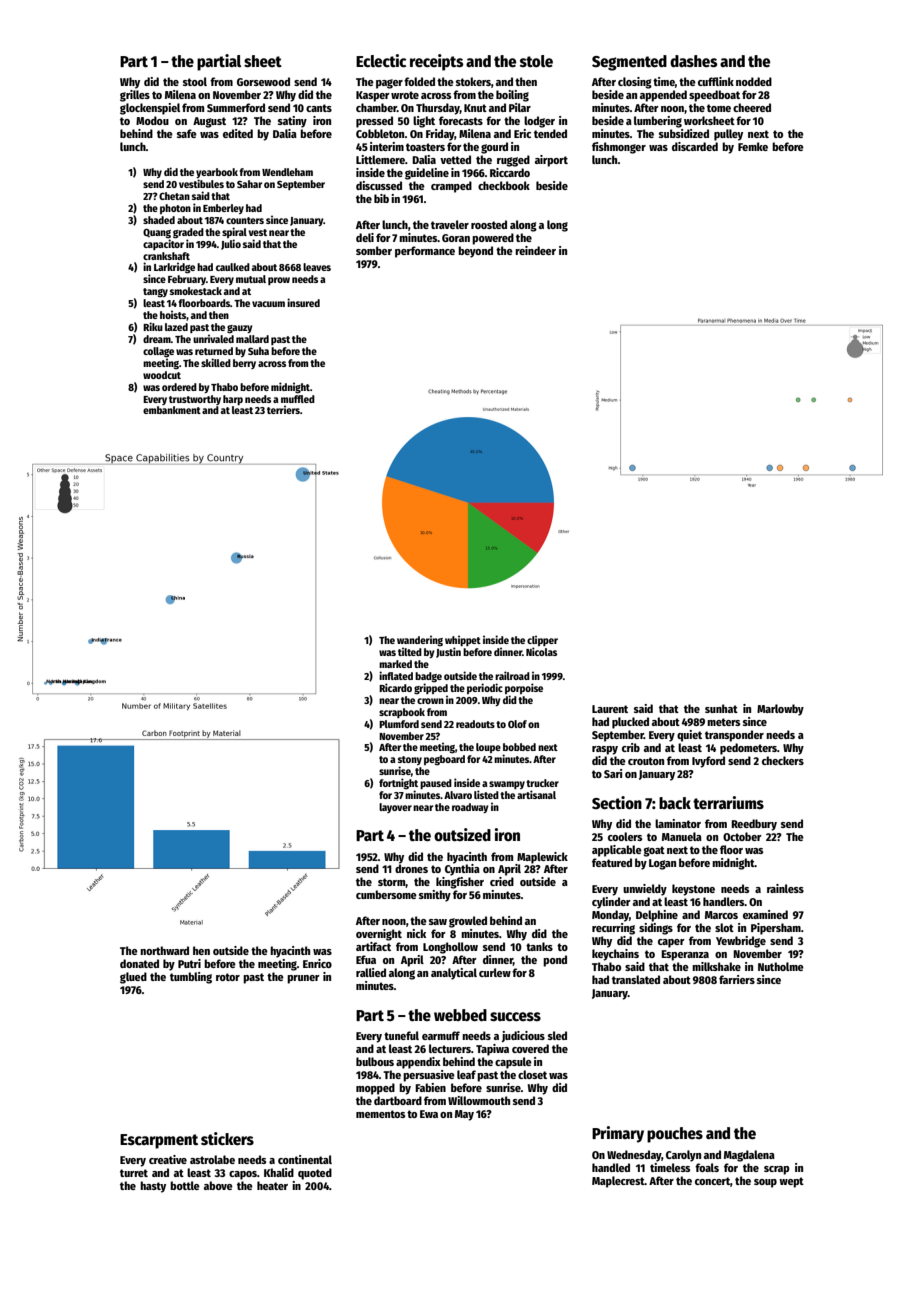 This screenshot has width=924, height=1308. I want to click on muffled, so click(298, 399).
